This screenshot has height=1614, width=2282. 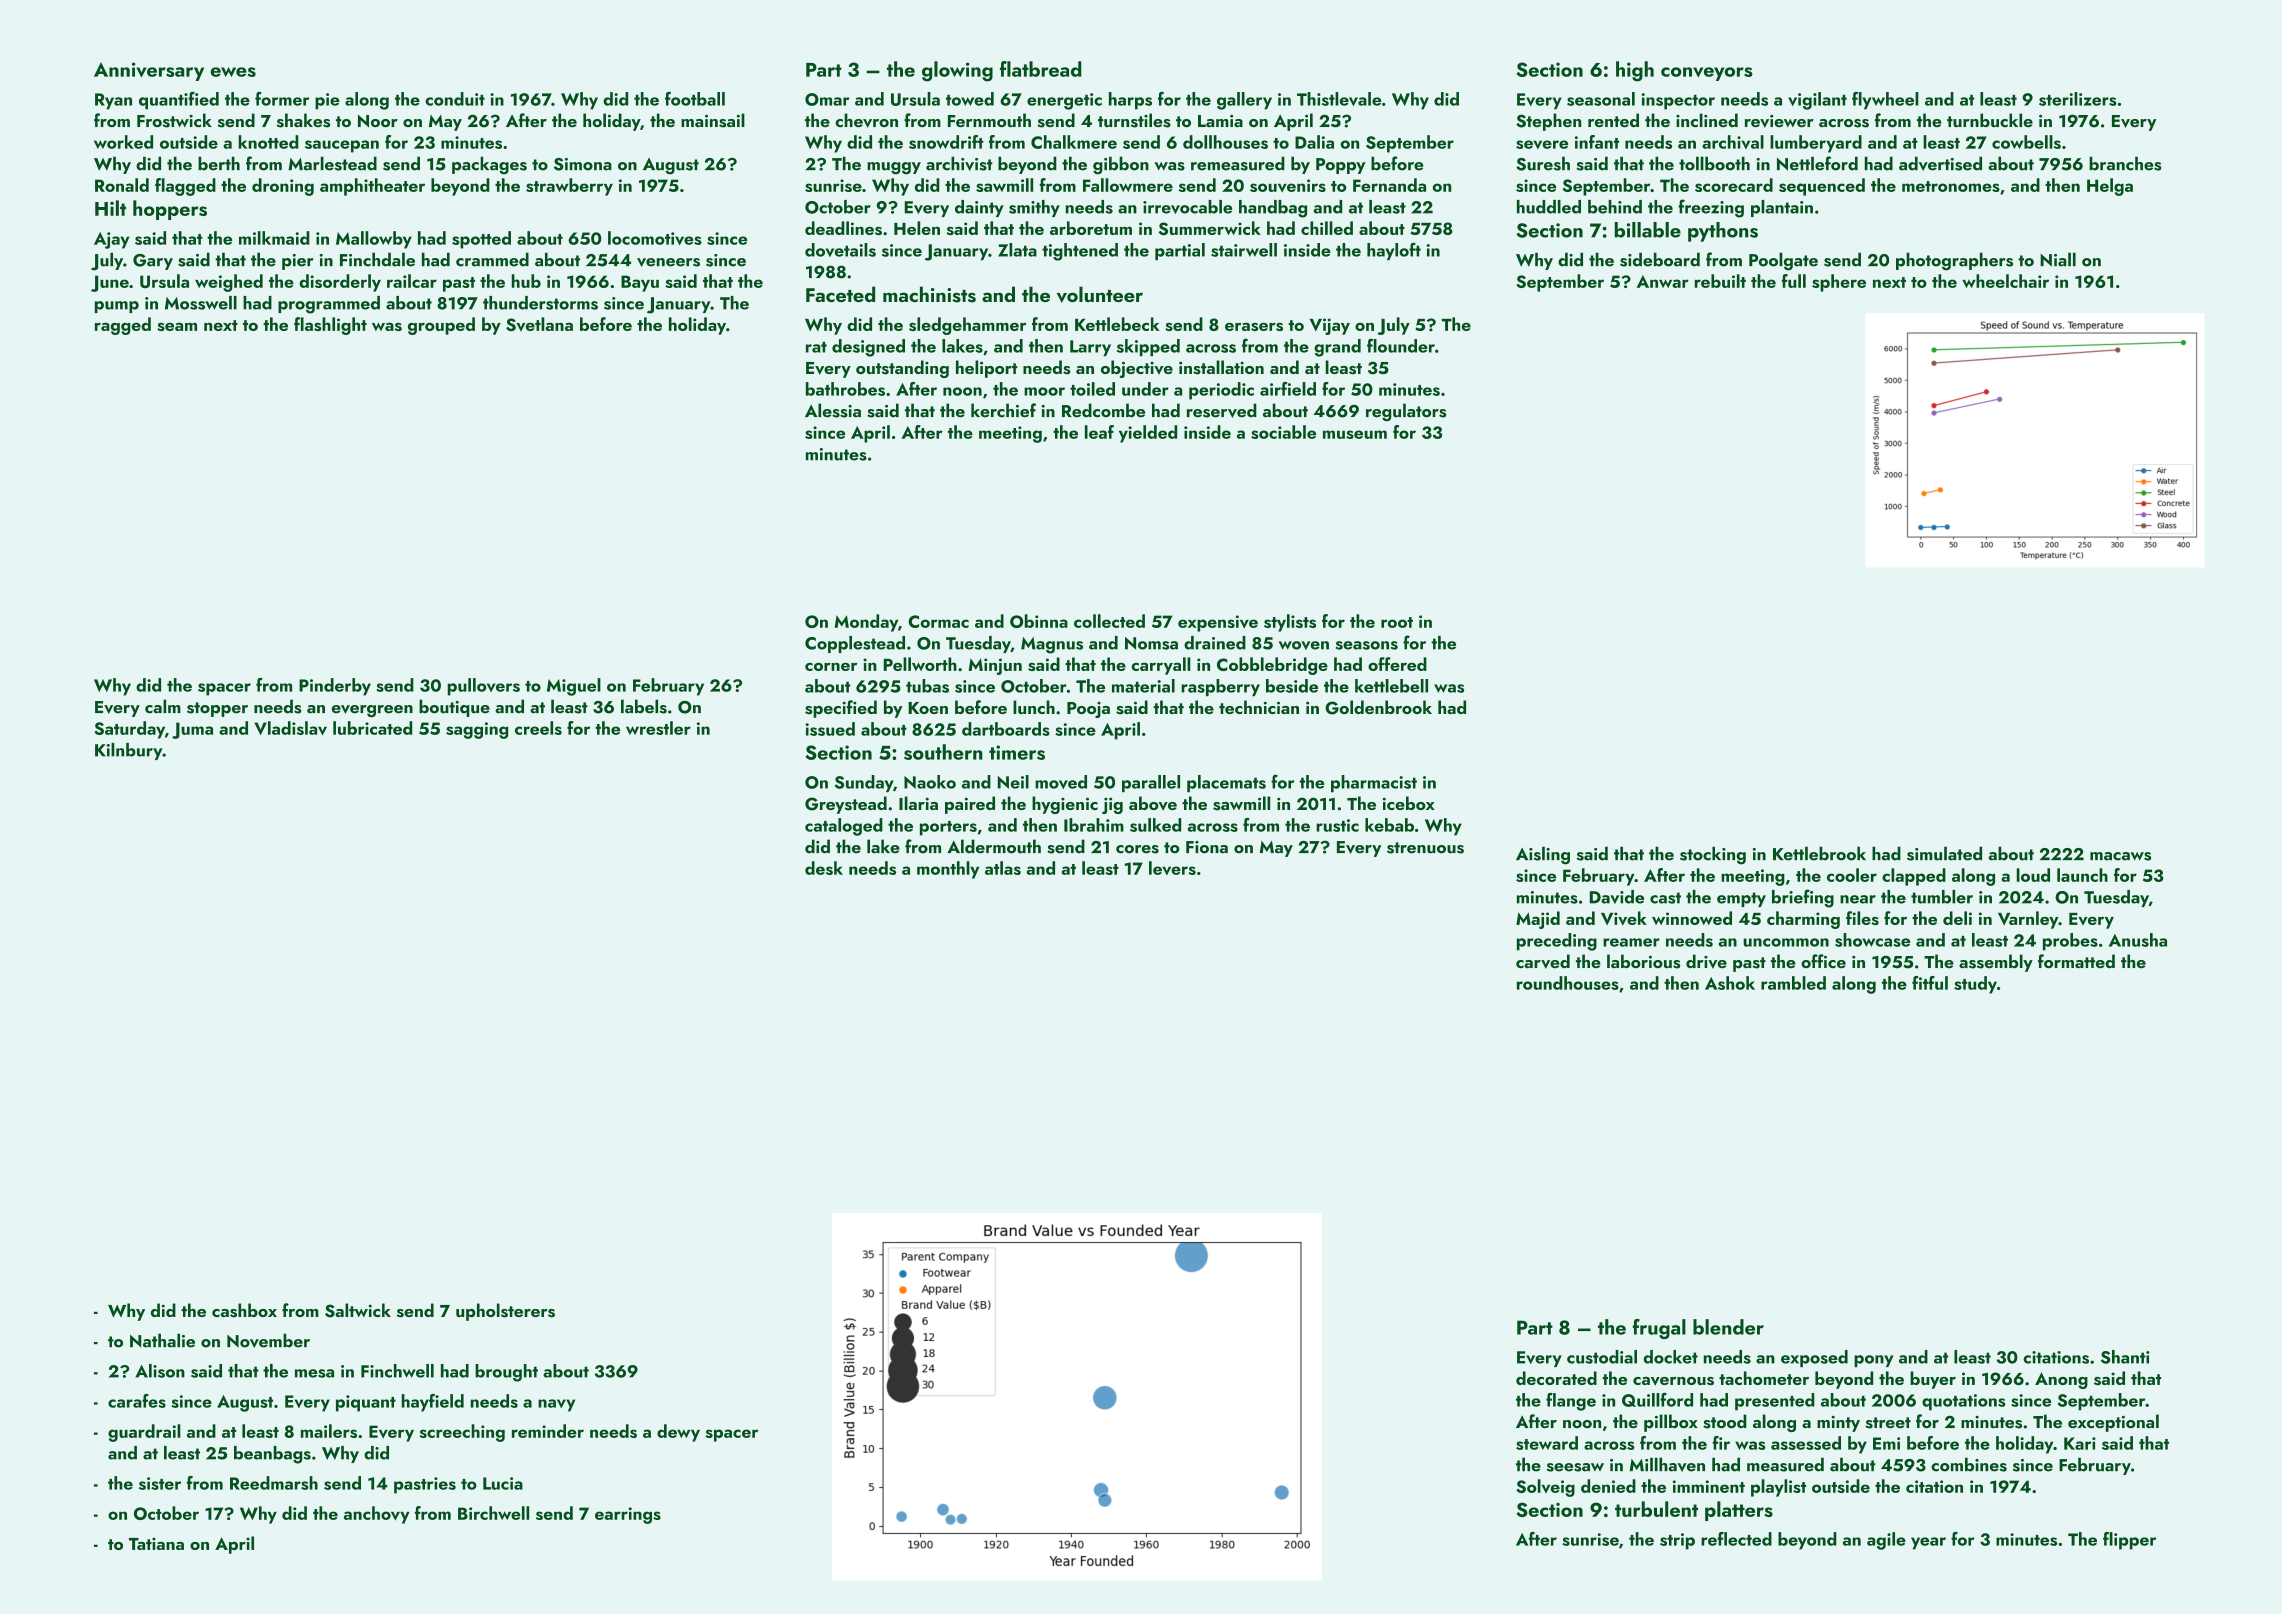 I want to click on Fernmouth, so click(x=989, y=120).
